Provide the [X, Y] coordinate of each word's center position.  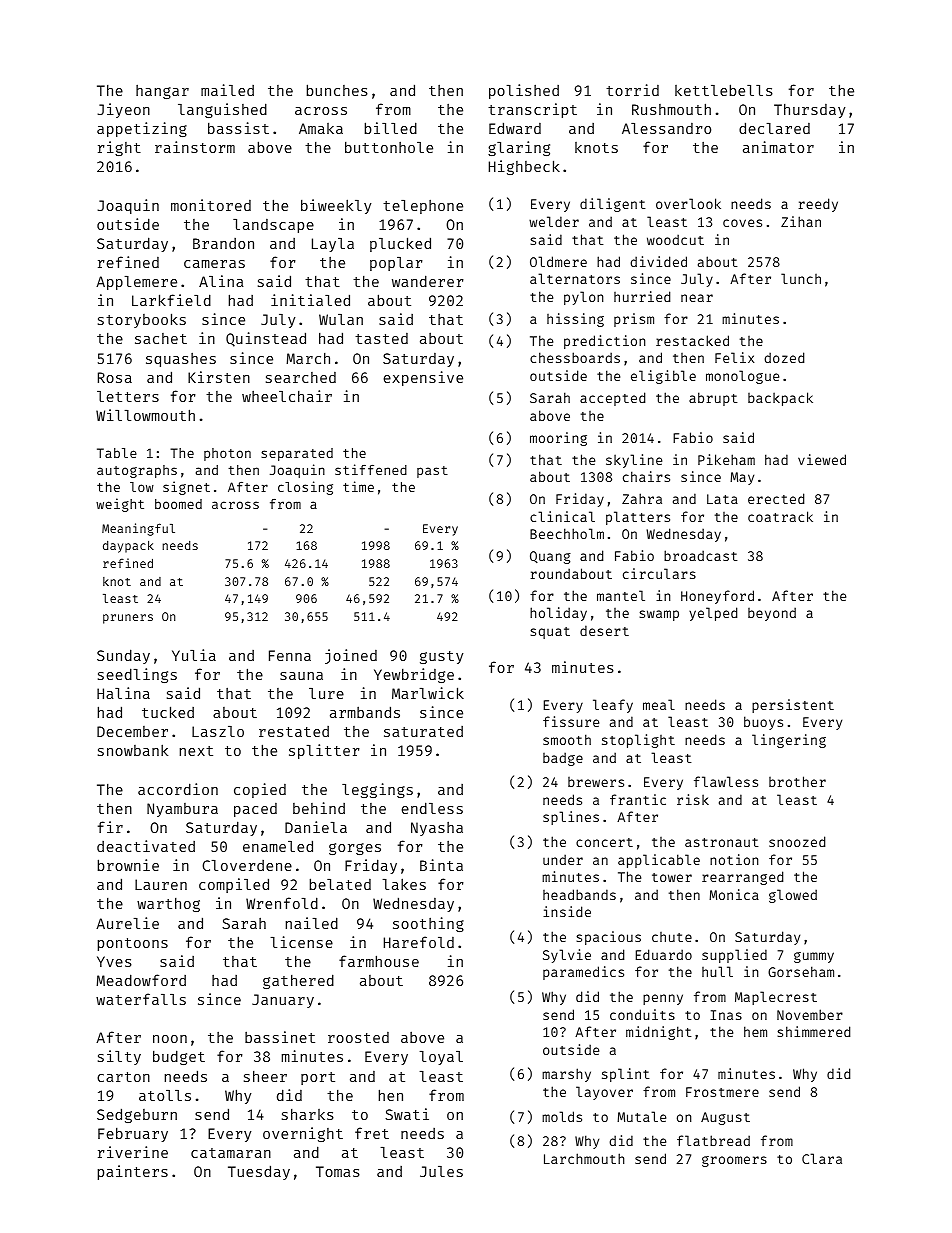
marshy [566, 1075]
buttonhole [389, 147]
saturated [423, 731]
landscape [273, 226]
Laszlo [218, 731]
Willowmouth [145, 415]
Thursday [809, 111]
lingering [789, 741]
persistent [793, 706]
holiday [558, 614]
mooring [558, 439]
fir [110, 827]
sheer [265, 1076]
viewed [822, 459]
